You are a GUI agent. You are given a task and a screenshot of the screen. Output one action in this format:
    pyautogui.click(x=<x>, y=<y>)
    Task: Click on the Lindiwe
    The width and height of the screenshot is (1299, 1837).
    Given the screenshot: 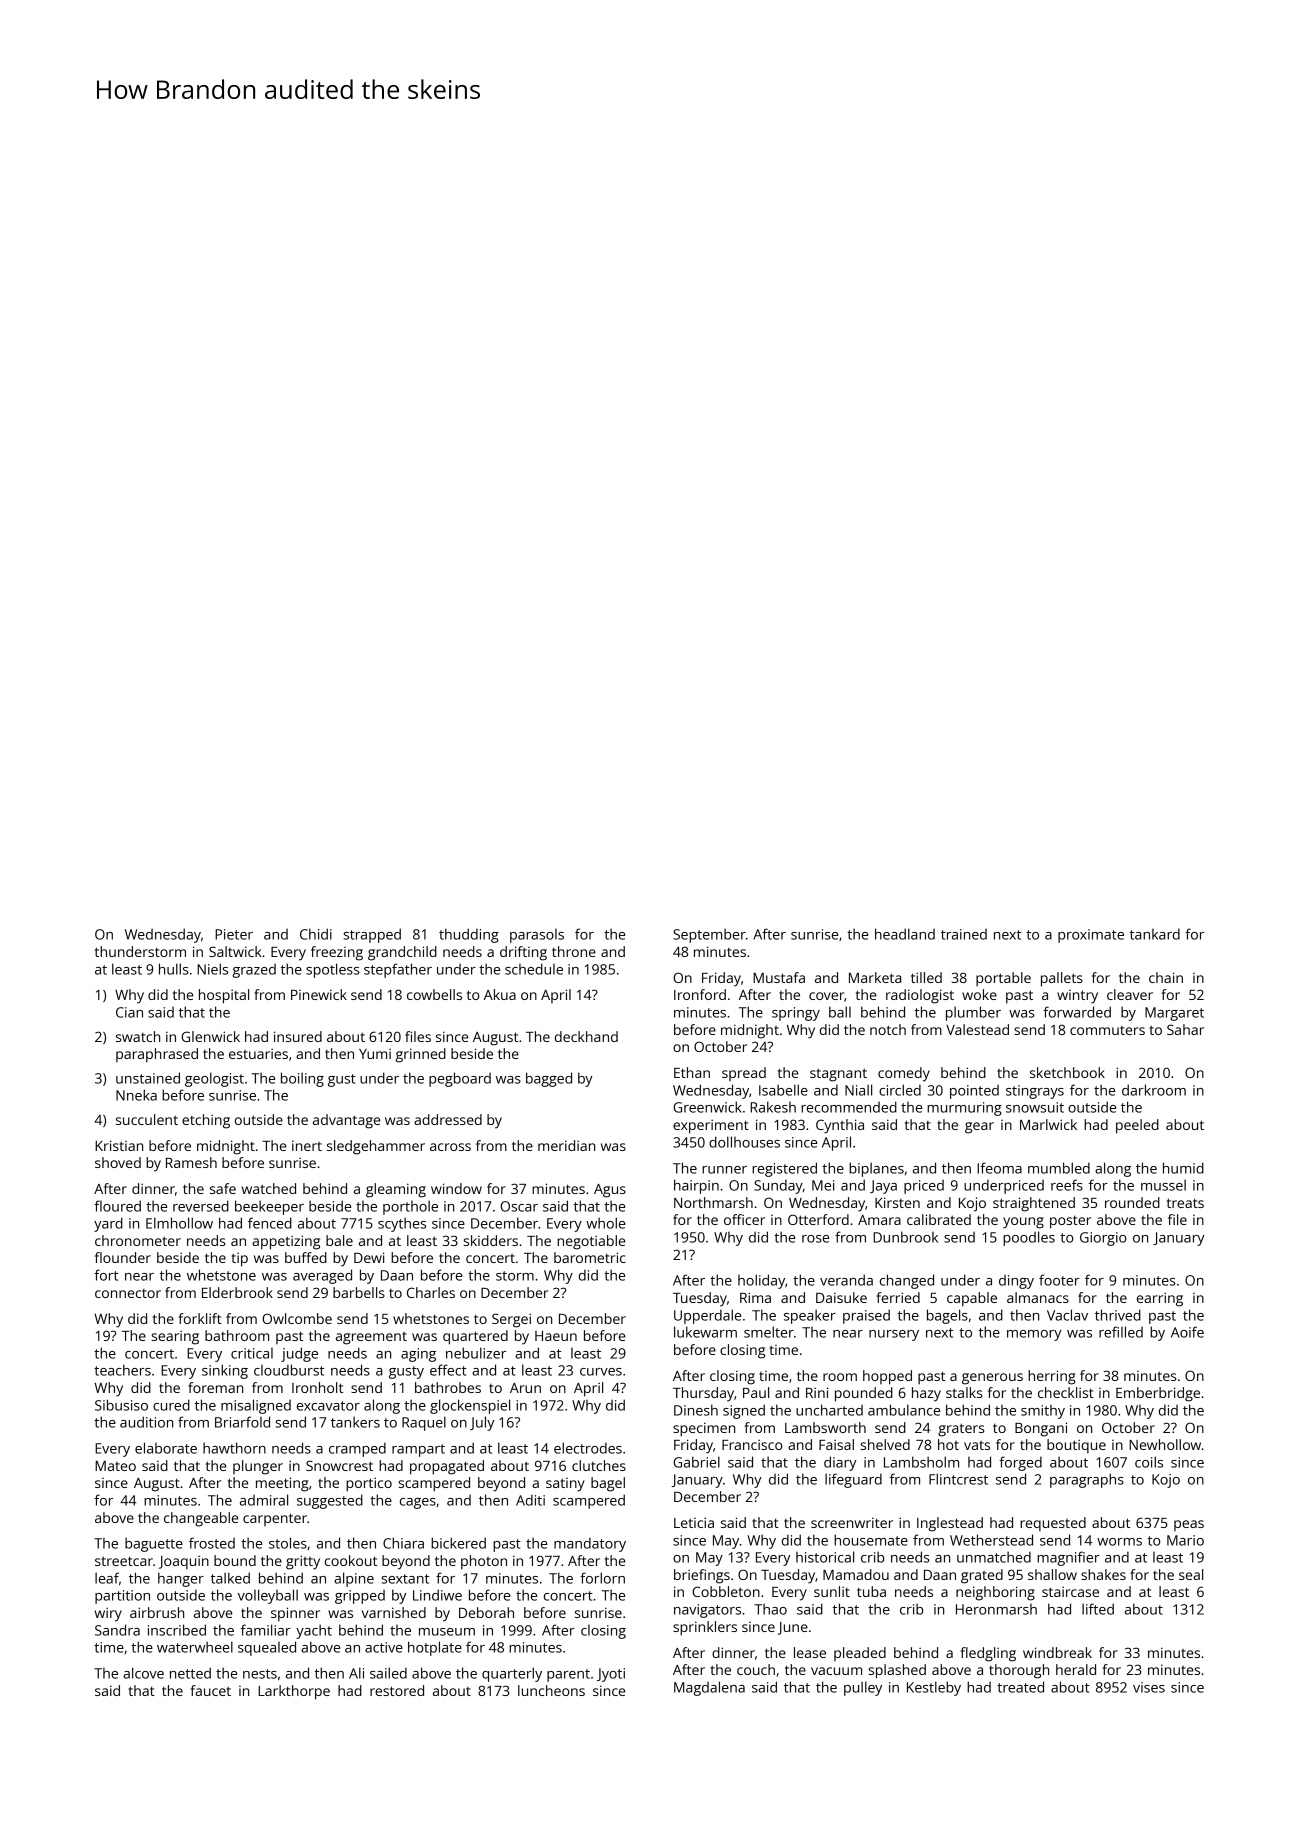 What is the action you would take?
    pyautogui.click(x=437, y=1595)
